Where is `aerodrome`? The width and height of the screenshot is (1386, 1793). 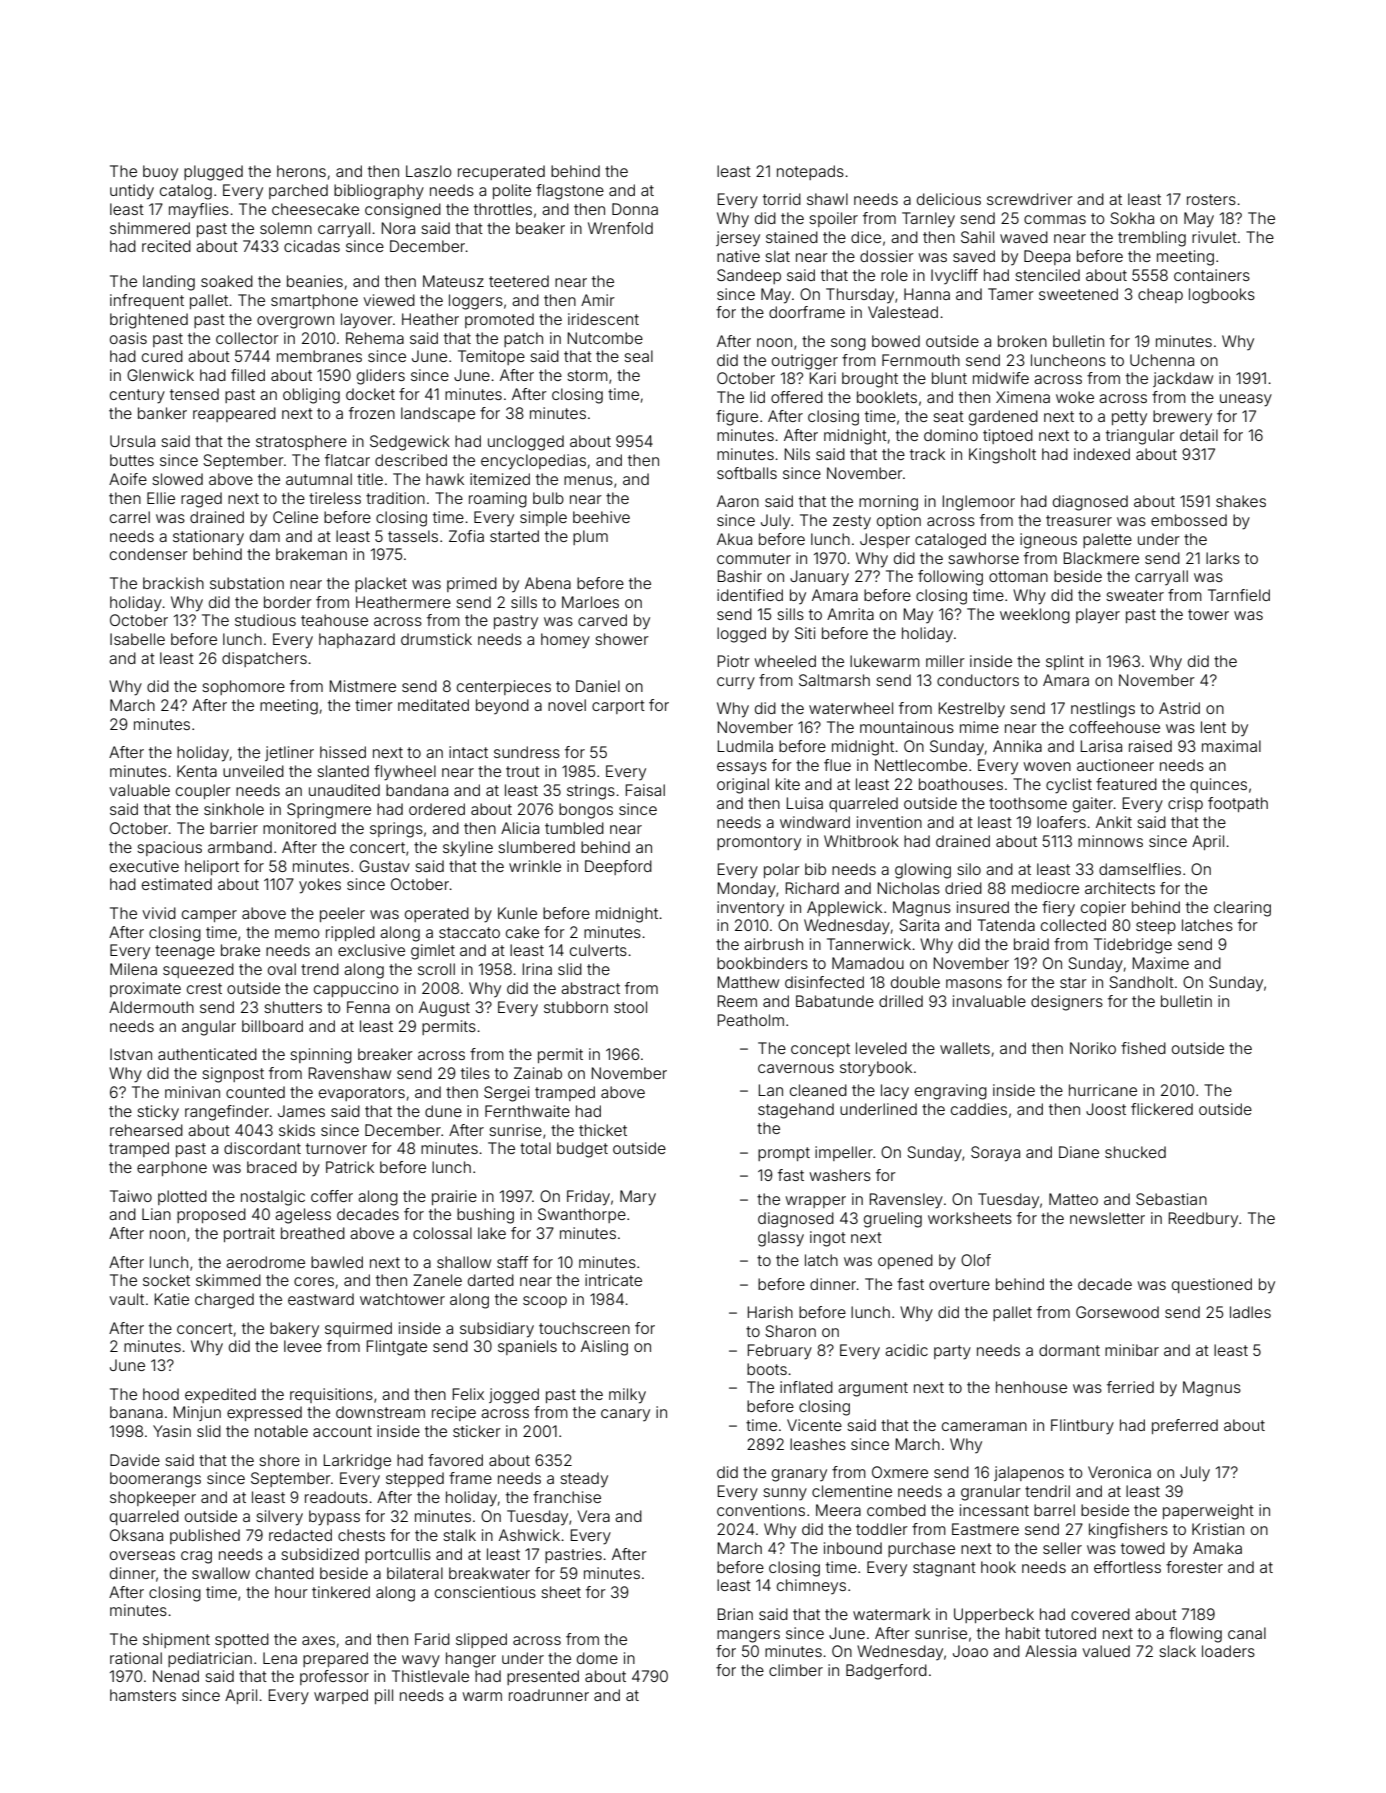
aerodrome is located at coordinates (265, 1262).
